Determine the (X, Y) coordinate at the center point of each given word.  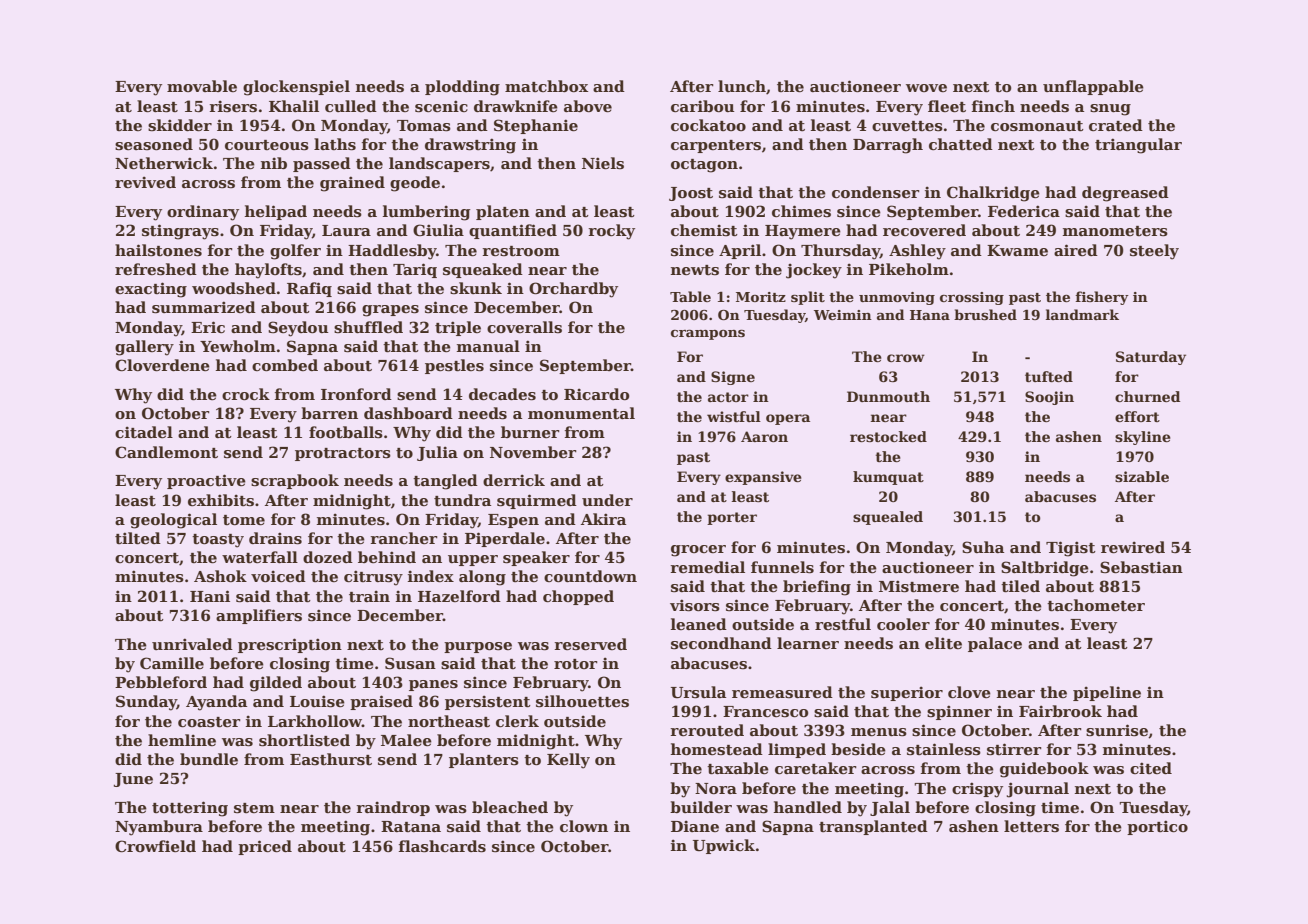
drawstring (470, 146)
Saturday (1151, 358)
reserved (590, 644)
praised (381, 702)
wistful (734, 416)
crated (1116, 125)
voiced (278, 576)
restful (843, 624)
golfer (295, 252)
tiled (1020, 586)
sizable (1142, 476)
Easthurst (331, 759)
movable (202, 86)
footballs (346, 432)
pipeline (1107, 693)
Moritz (761, 297)
